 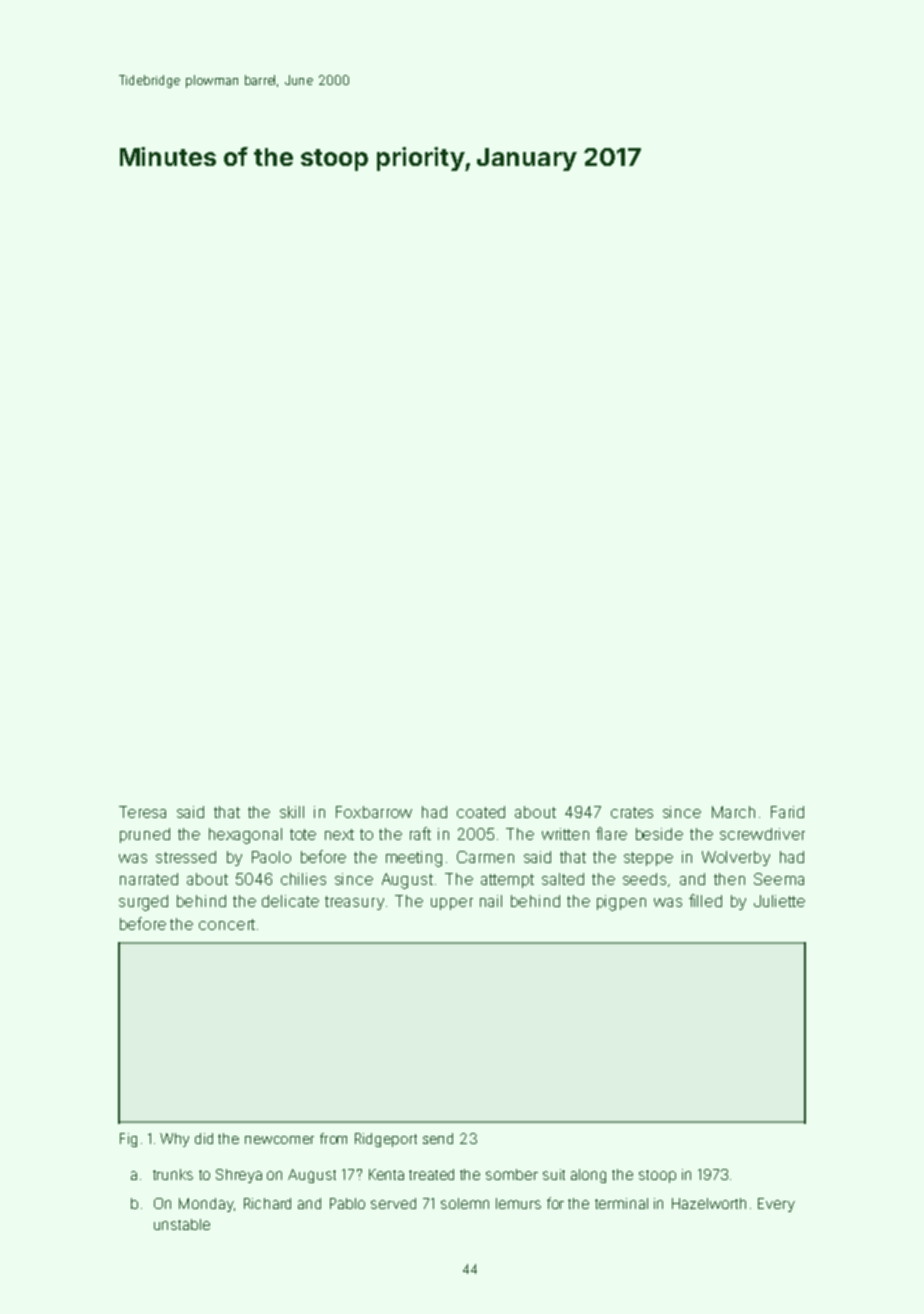 What do you see at coordinates (507, 881) in the page?
I see `attempt` at bounding box center [507, 881].
